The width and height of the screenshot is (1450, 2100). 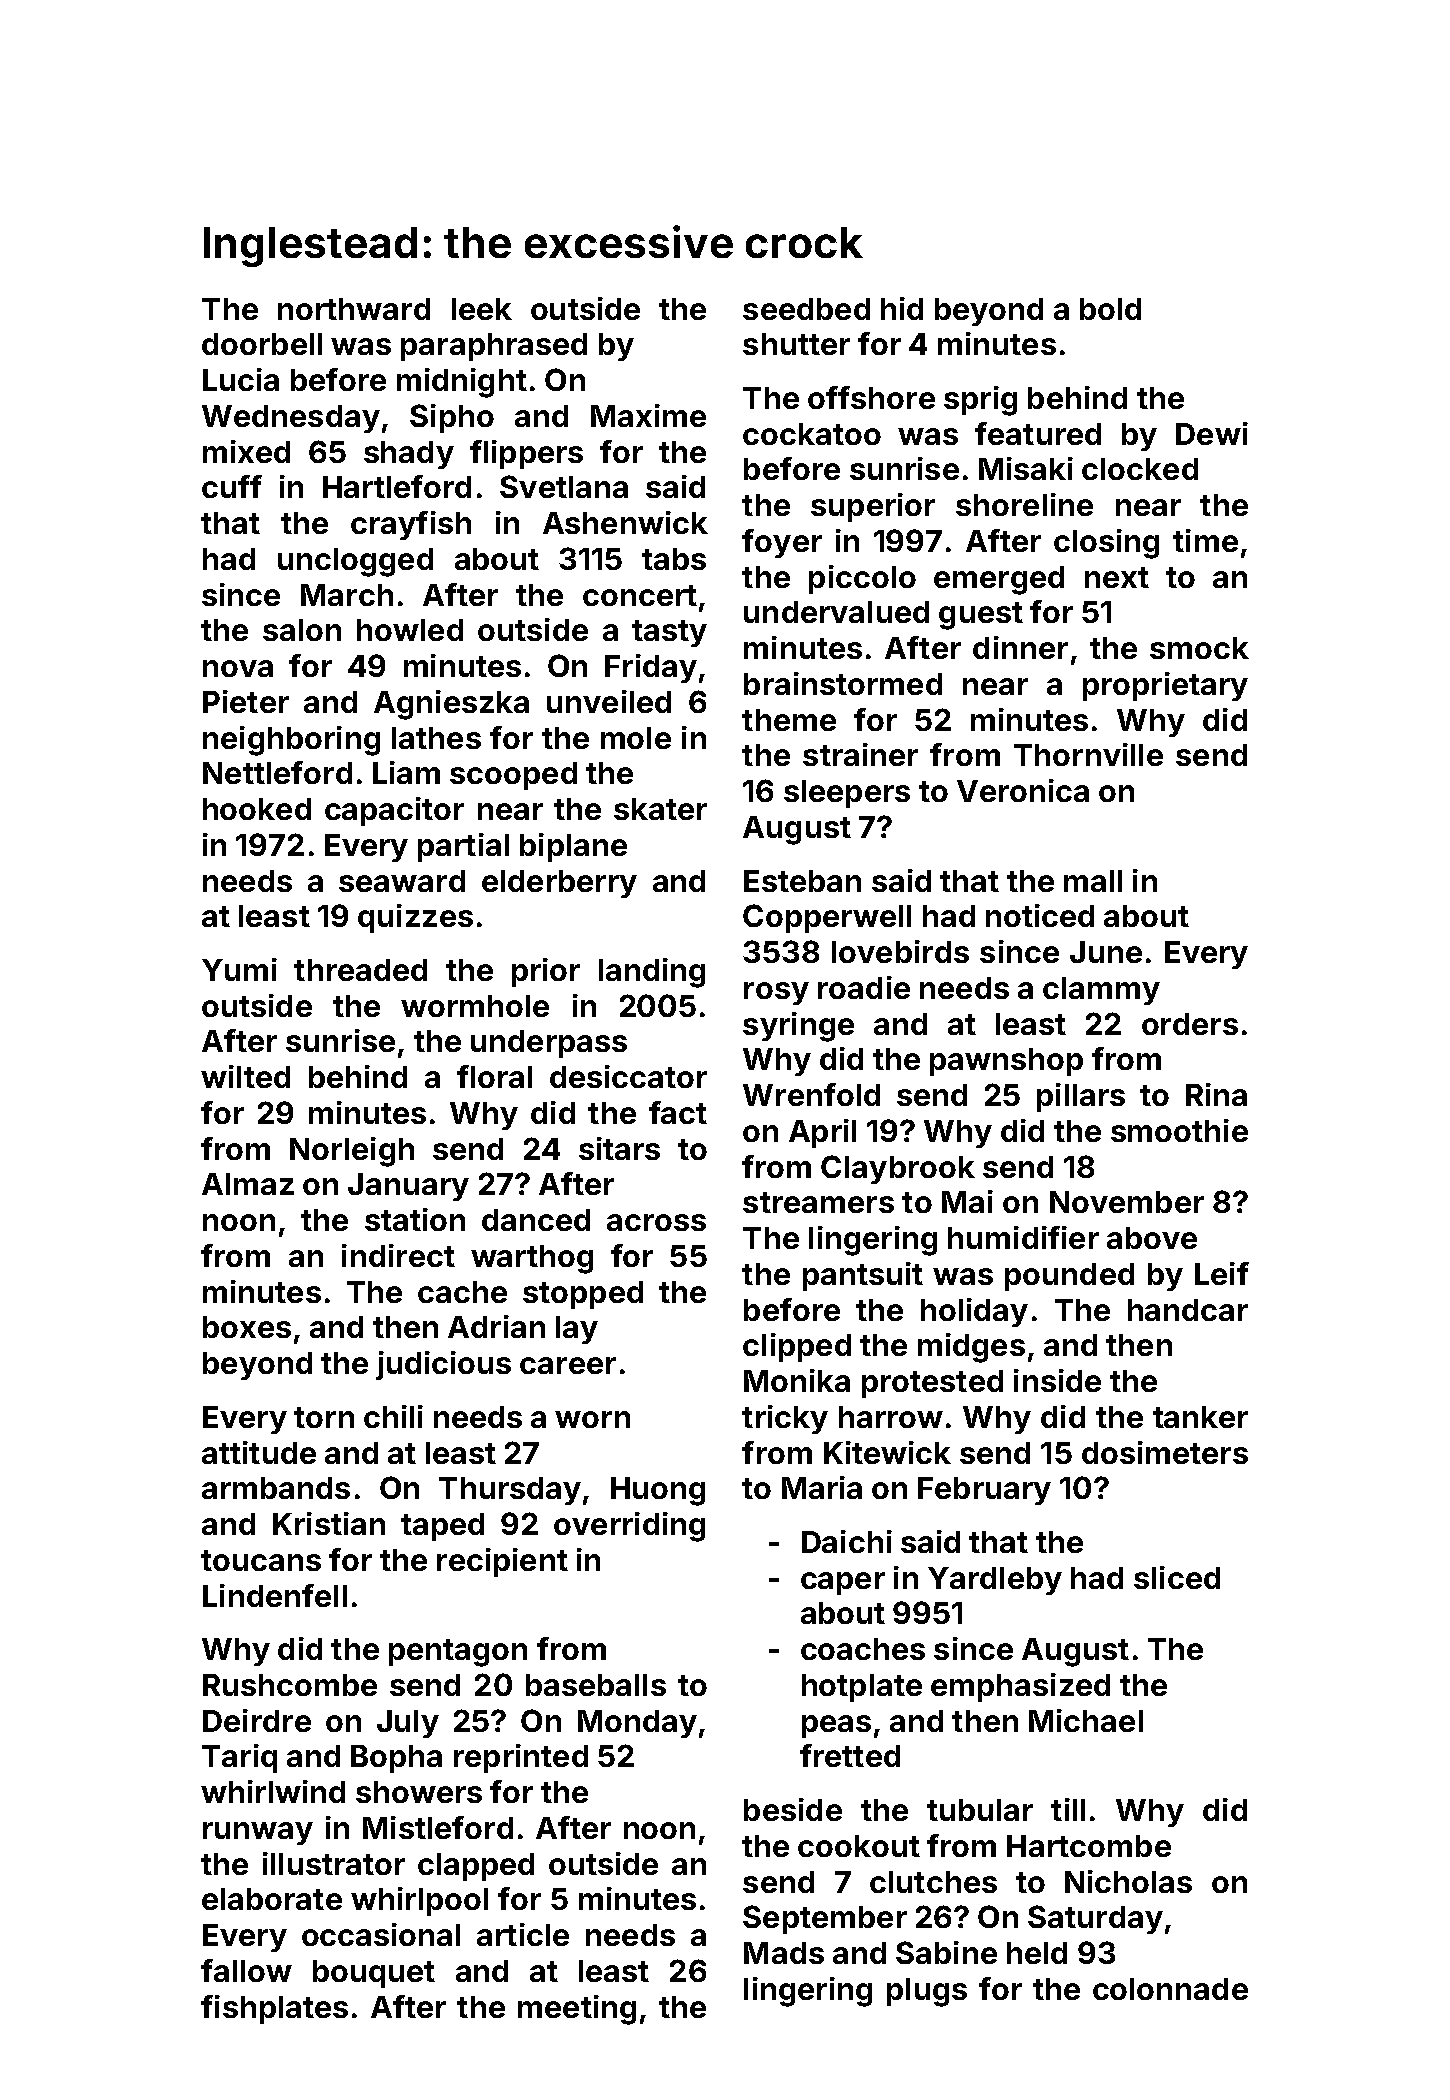 I want to click on holiday, so click(x=974, y=1312).
